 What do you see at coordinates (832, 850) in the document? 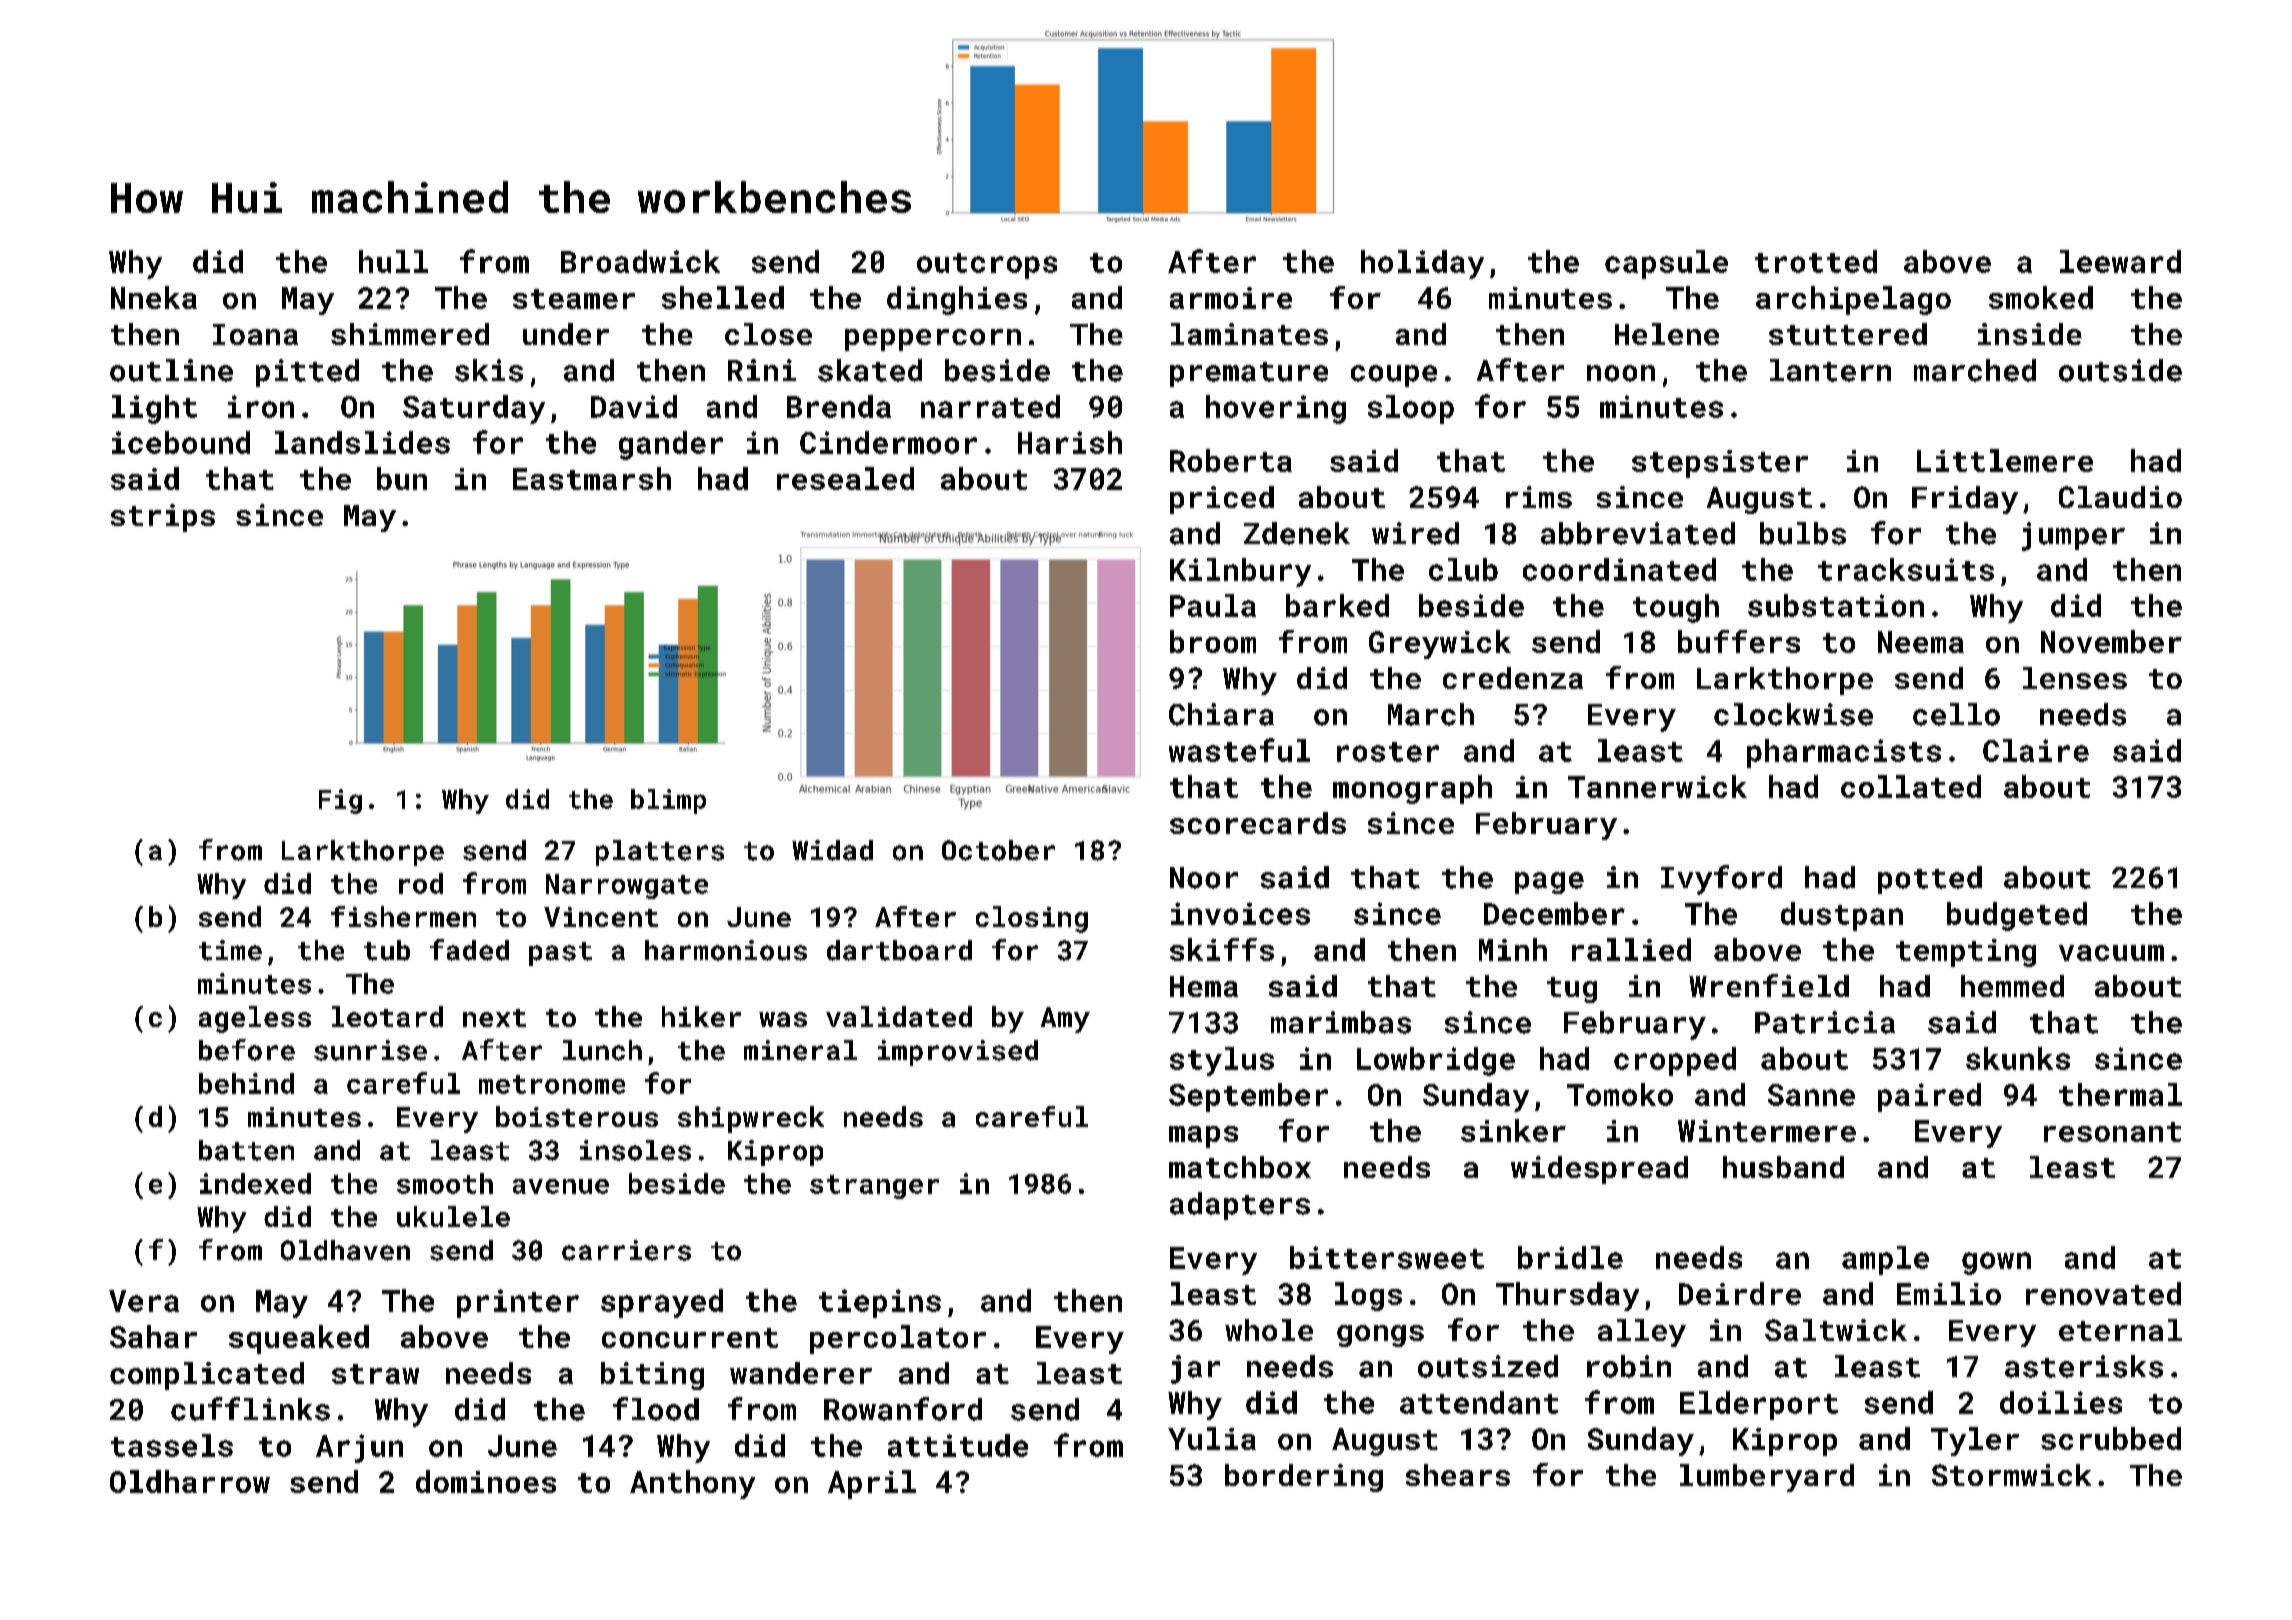
I see `Widad` at bounding box center [832, 850].
